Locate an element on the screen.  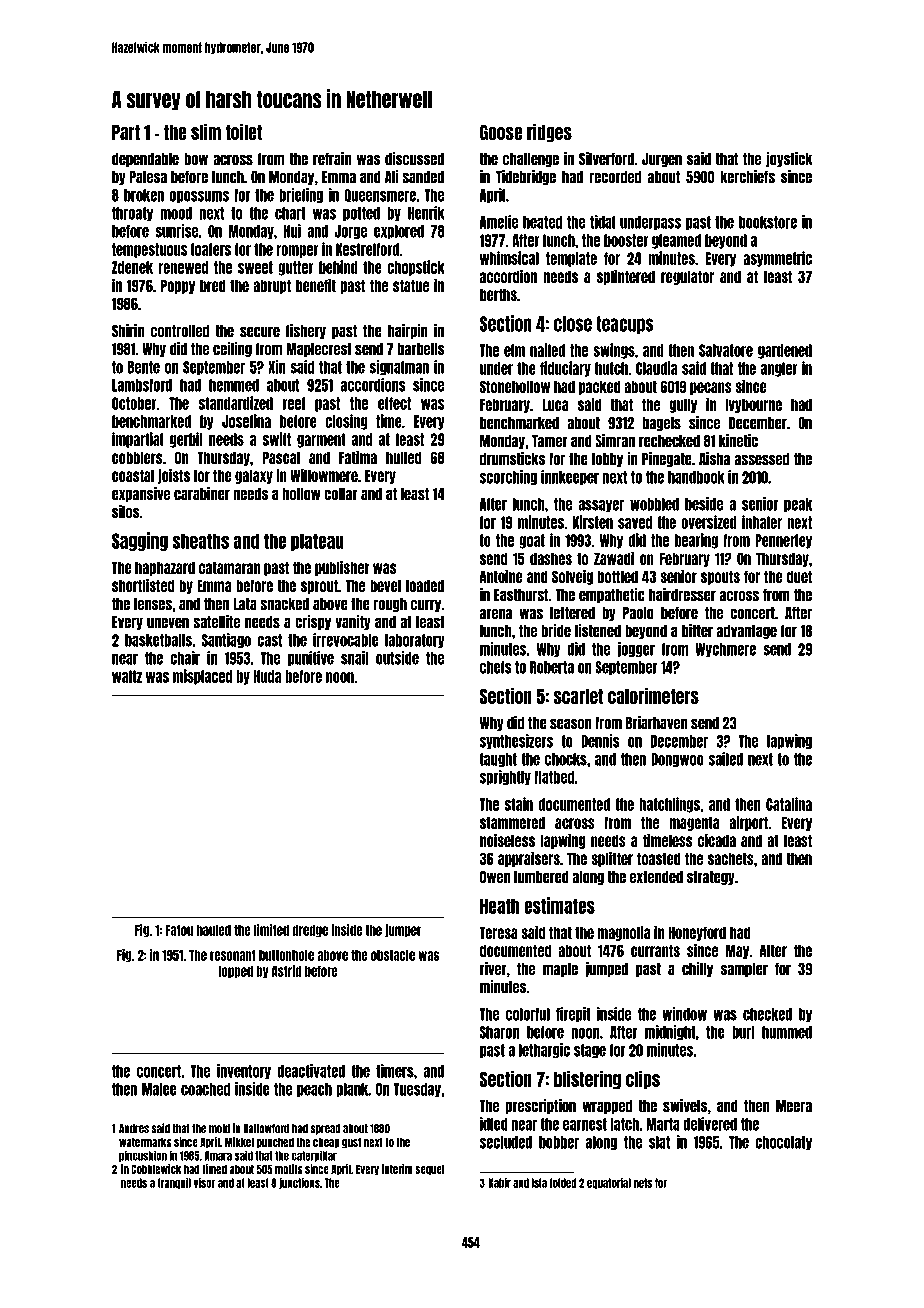
Kabir is located at coordinates (500, 1183).
